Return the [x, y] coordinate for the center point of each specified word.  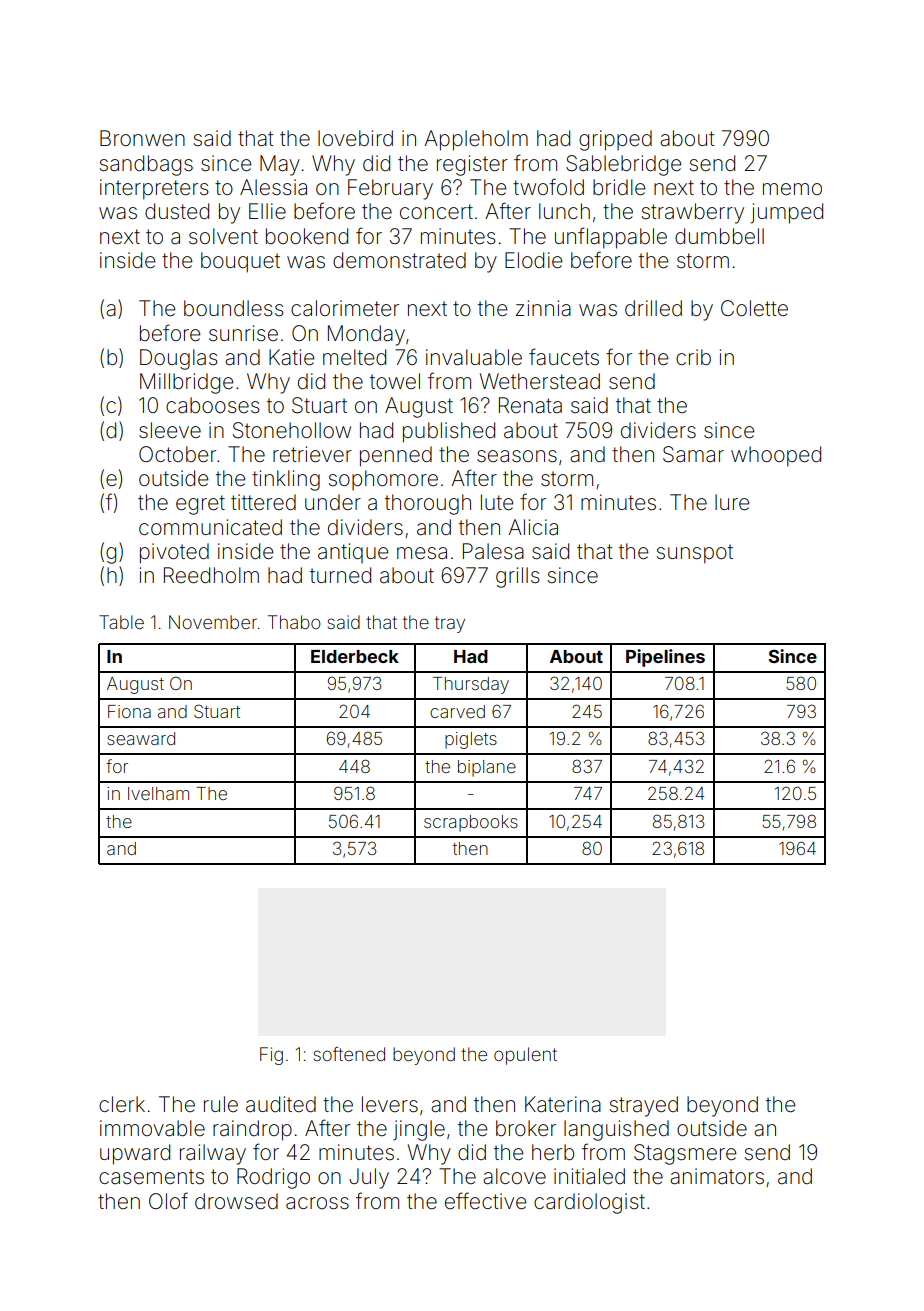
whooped [776, 456]
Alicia [533, 527]
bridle [619, 187]
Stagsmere [685, 1154]
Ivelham [158, 793]
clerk [122, 1104]
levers [390, 1104]
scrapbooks [471, 823]
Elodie [533, 260]
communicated [210, 527]
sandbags [146, 165]
